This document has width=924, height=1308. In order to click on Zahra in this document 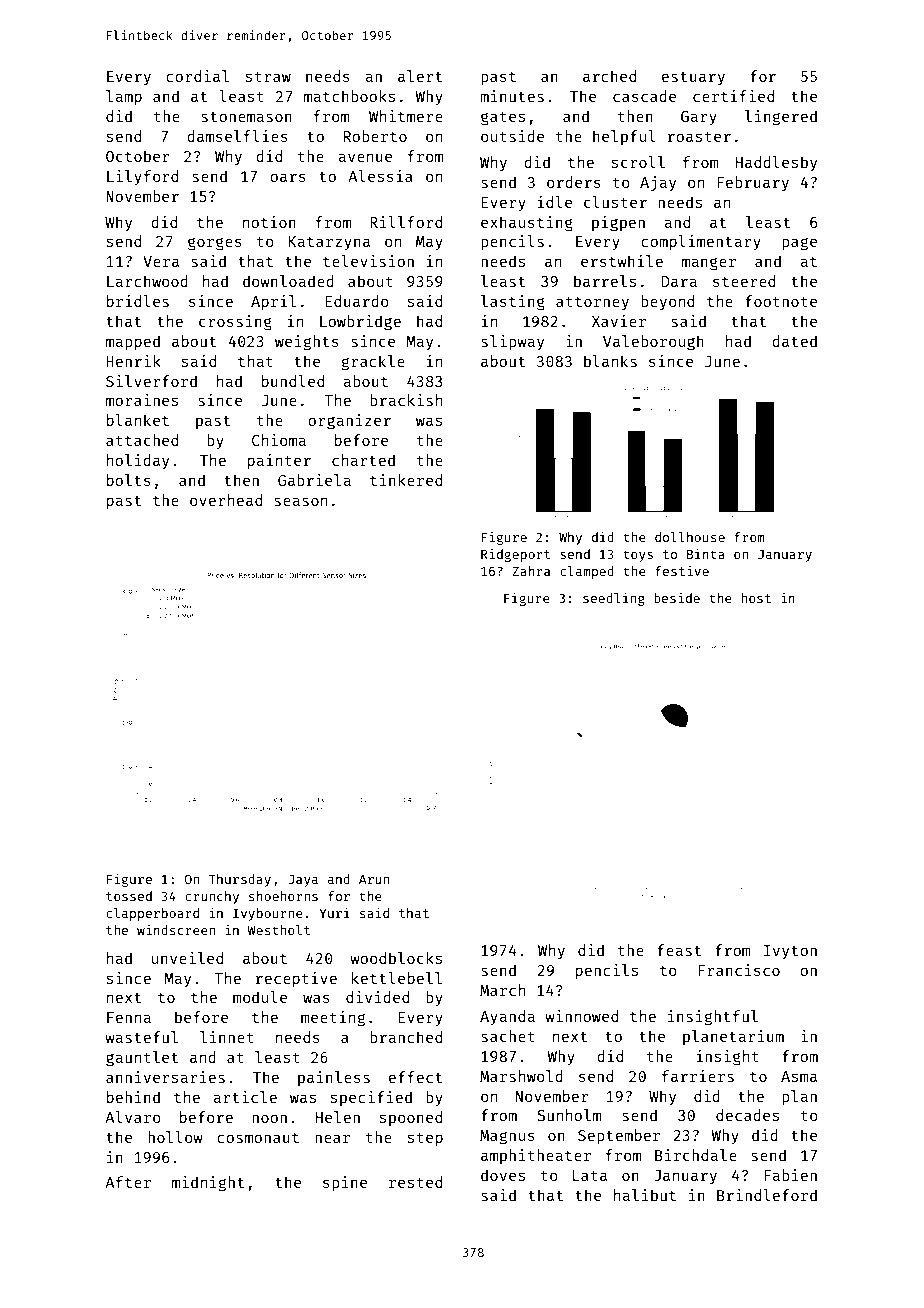, I will do `click(531, 571)`.
